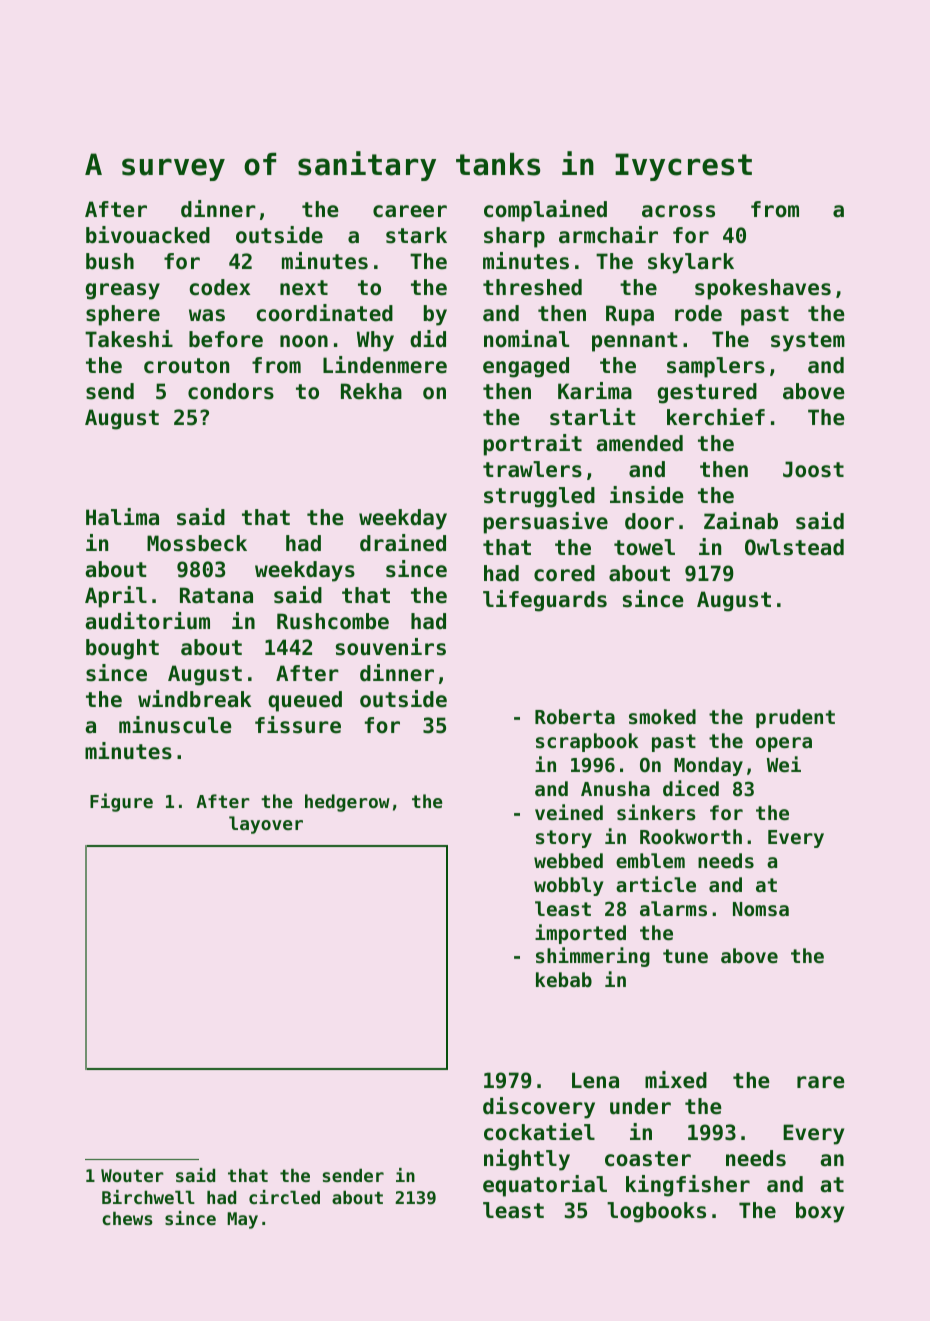 This image has width=930, height=1321. What do you see at coordinates (132, 1175) in the image?
I see `Wouter` at bounding box center [132, 1175].
